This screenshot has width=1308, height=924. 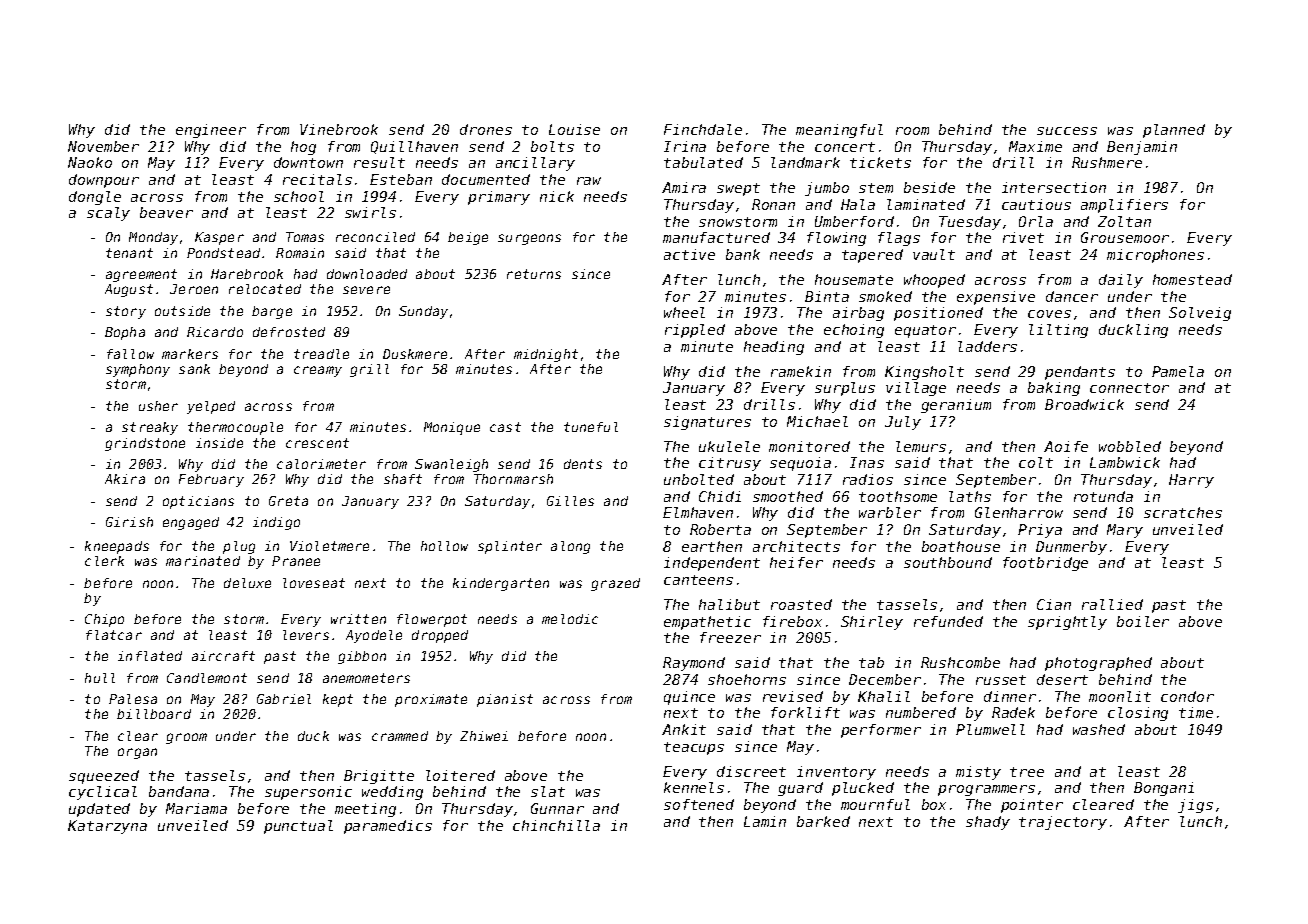 I want to click on proximate, so click(x=431, y=700).
